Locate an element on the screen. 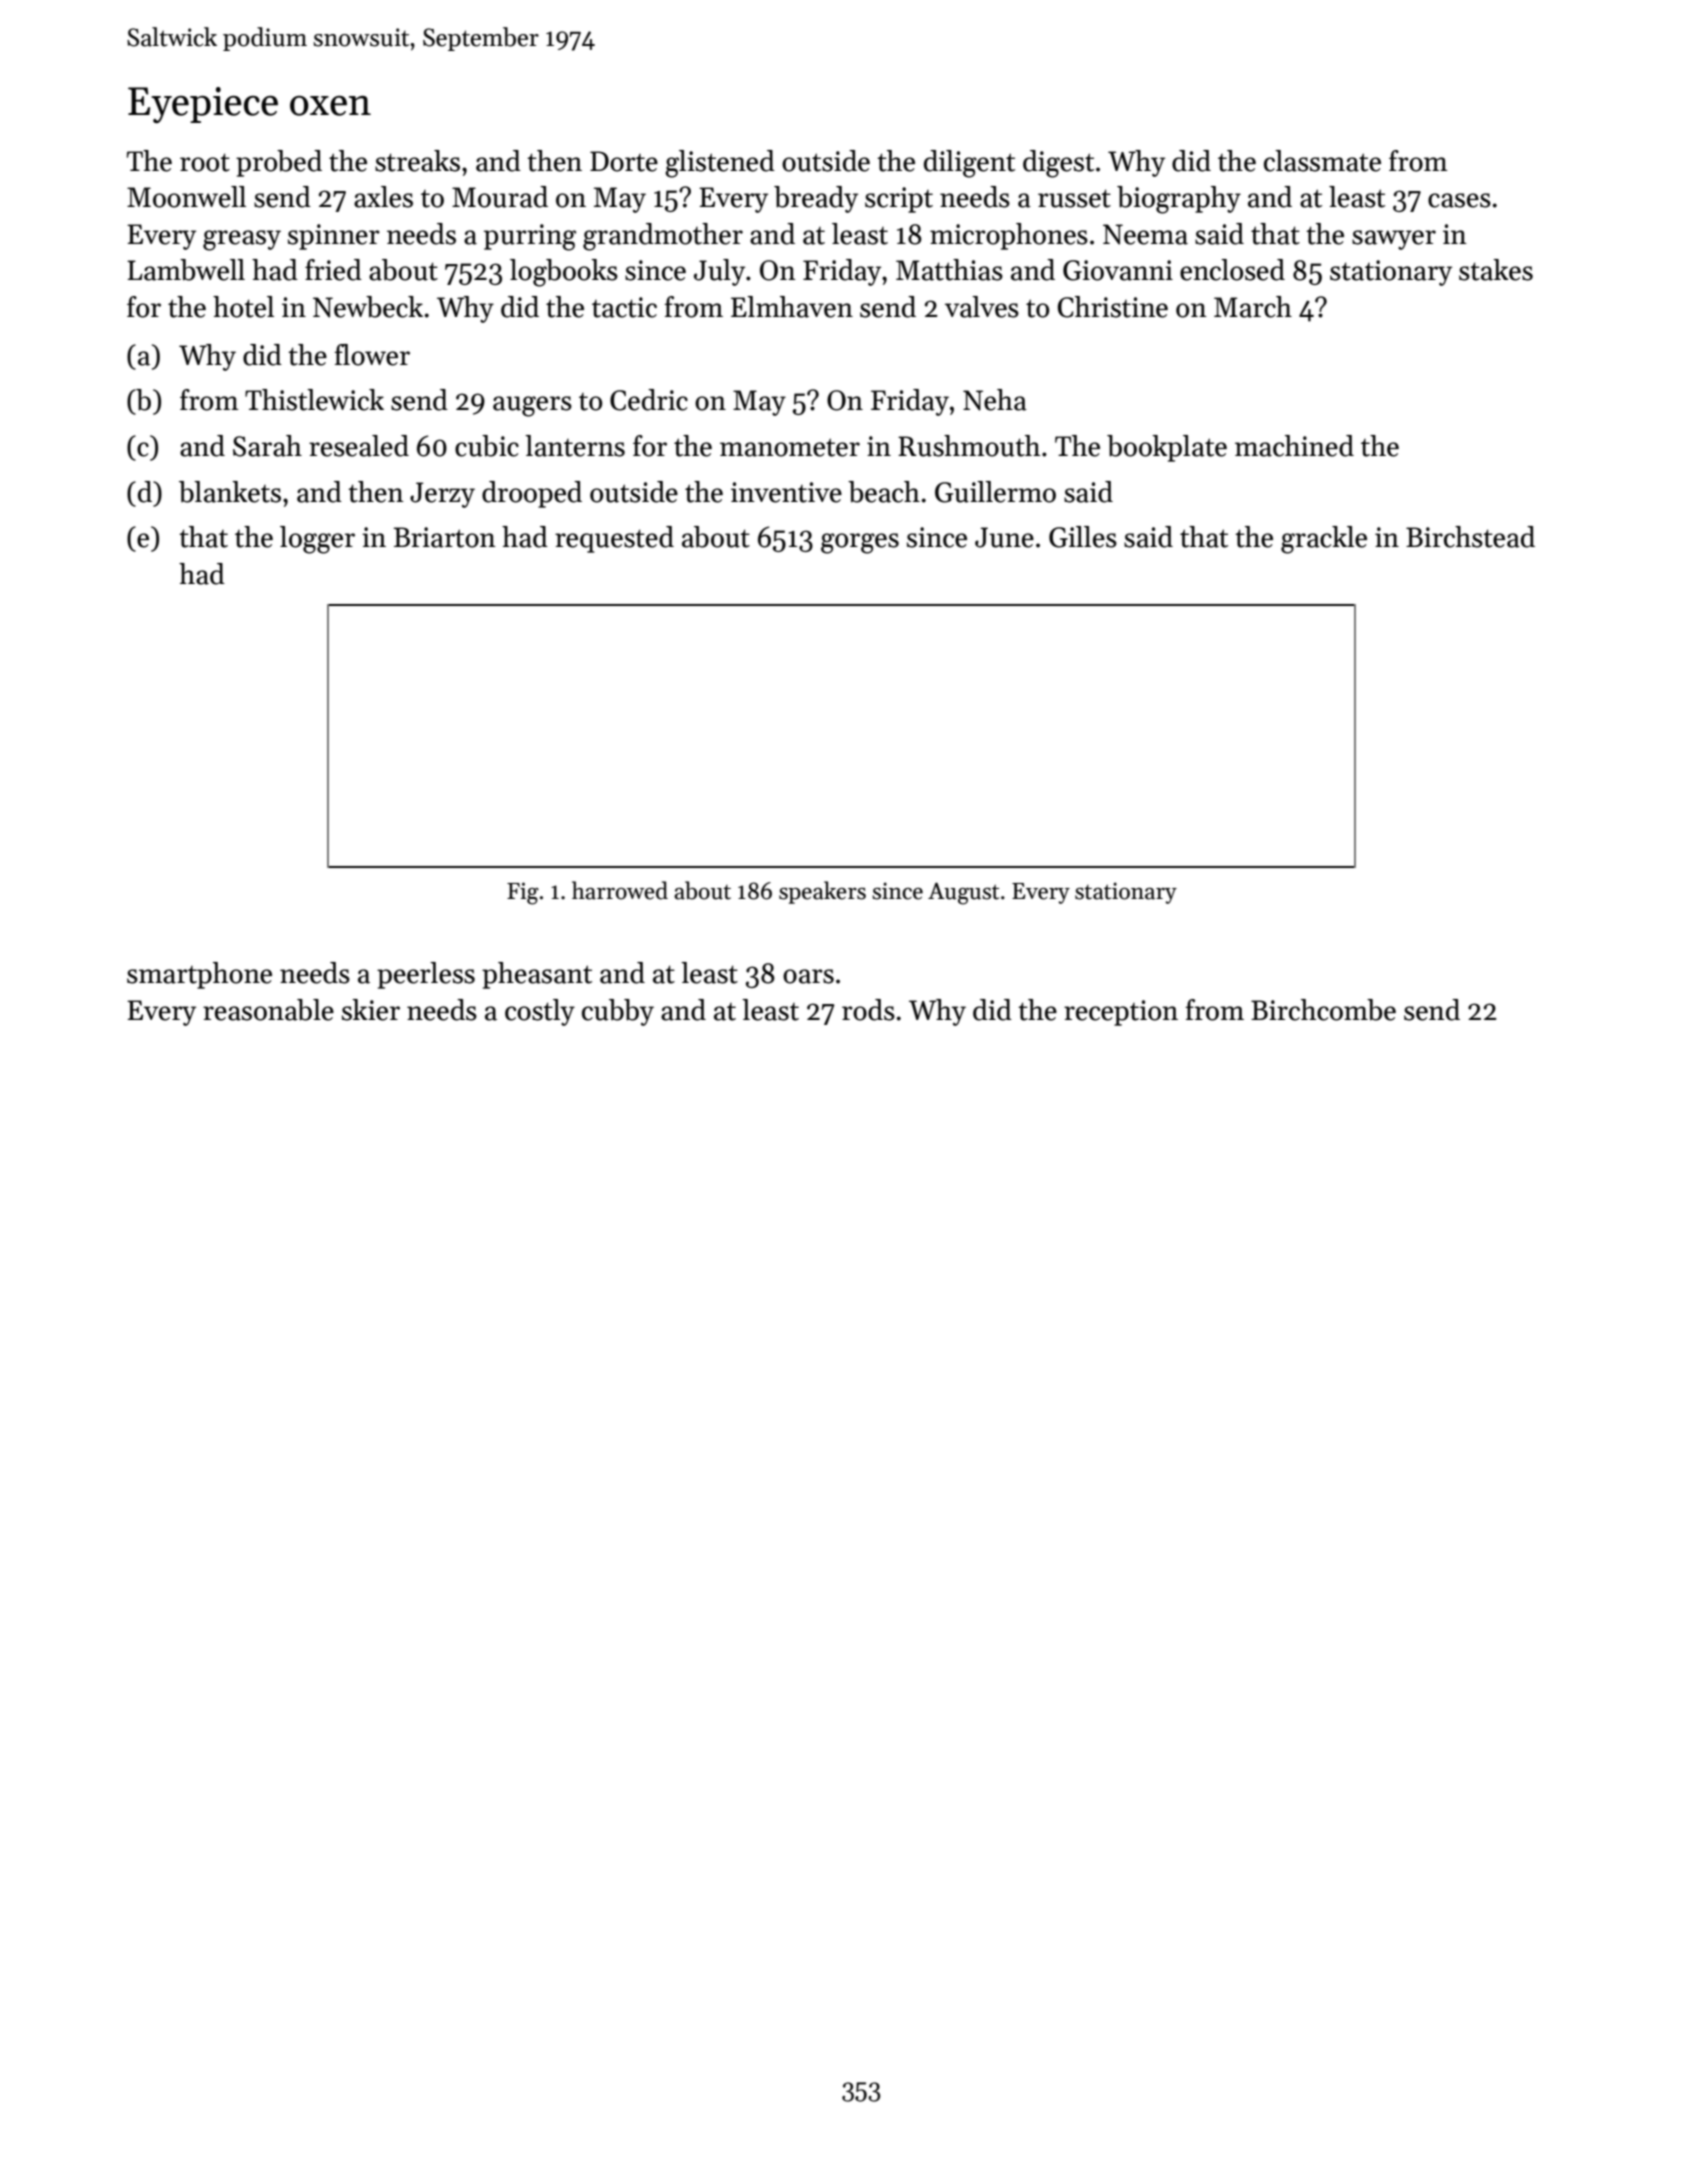  Fig is located at coordinates (523, 893).
